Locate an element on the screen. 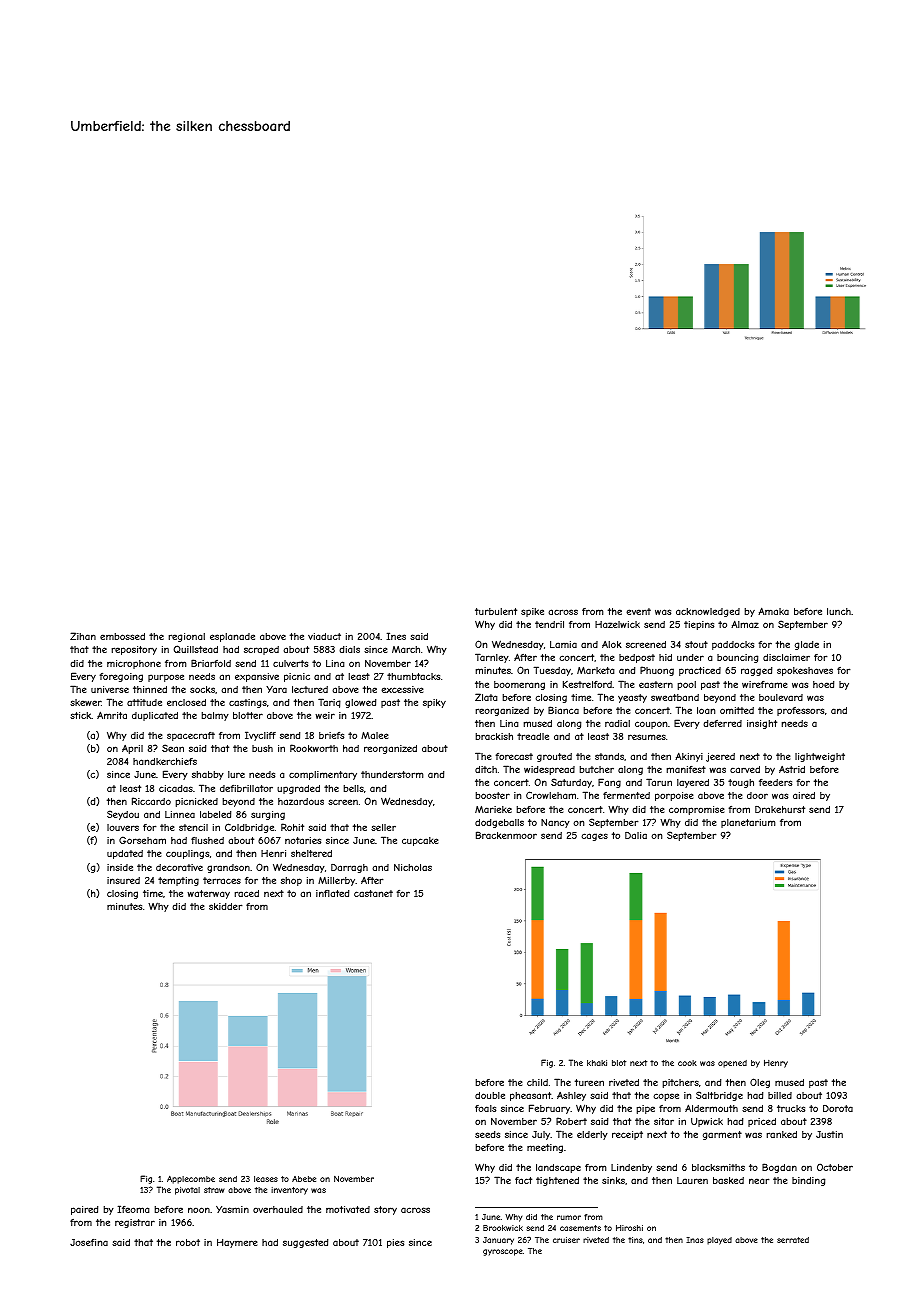 The image size is (924, 1308). Almaz is located at coordinates (745, 624).
